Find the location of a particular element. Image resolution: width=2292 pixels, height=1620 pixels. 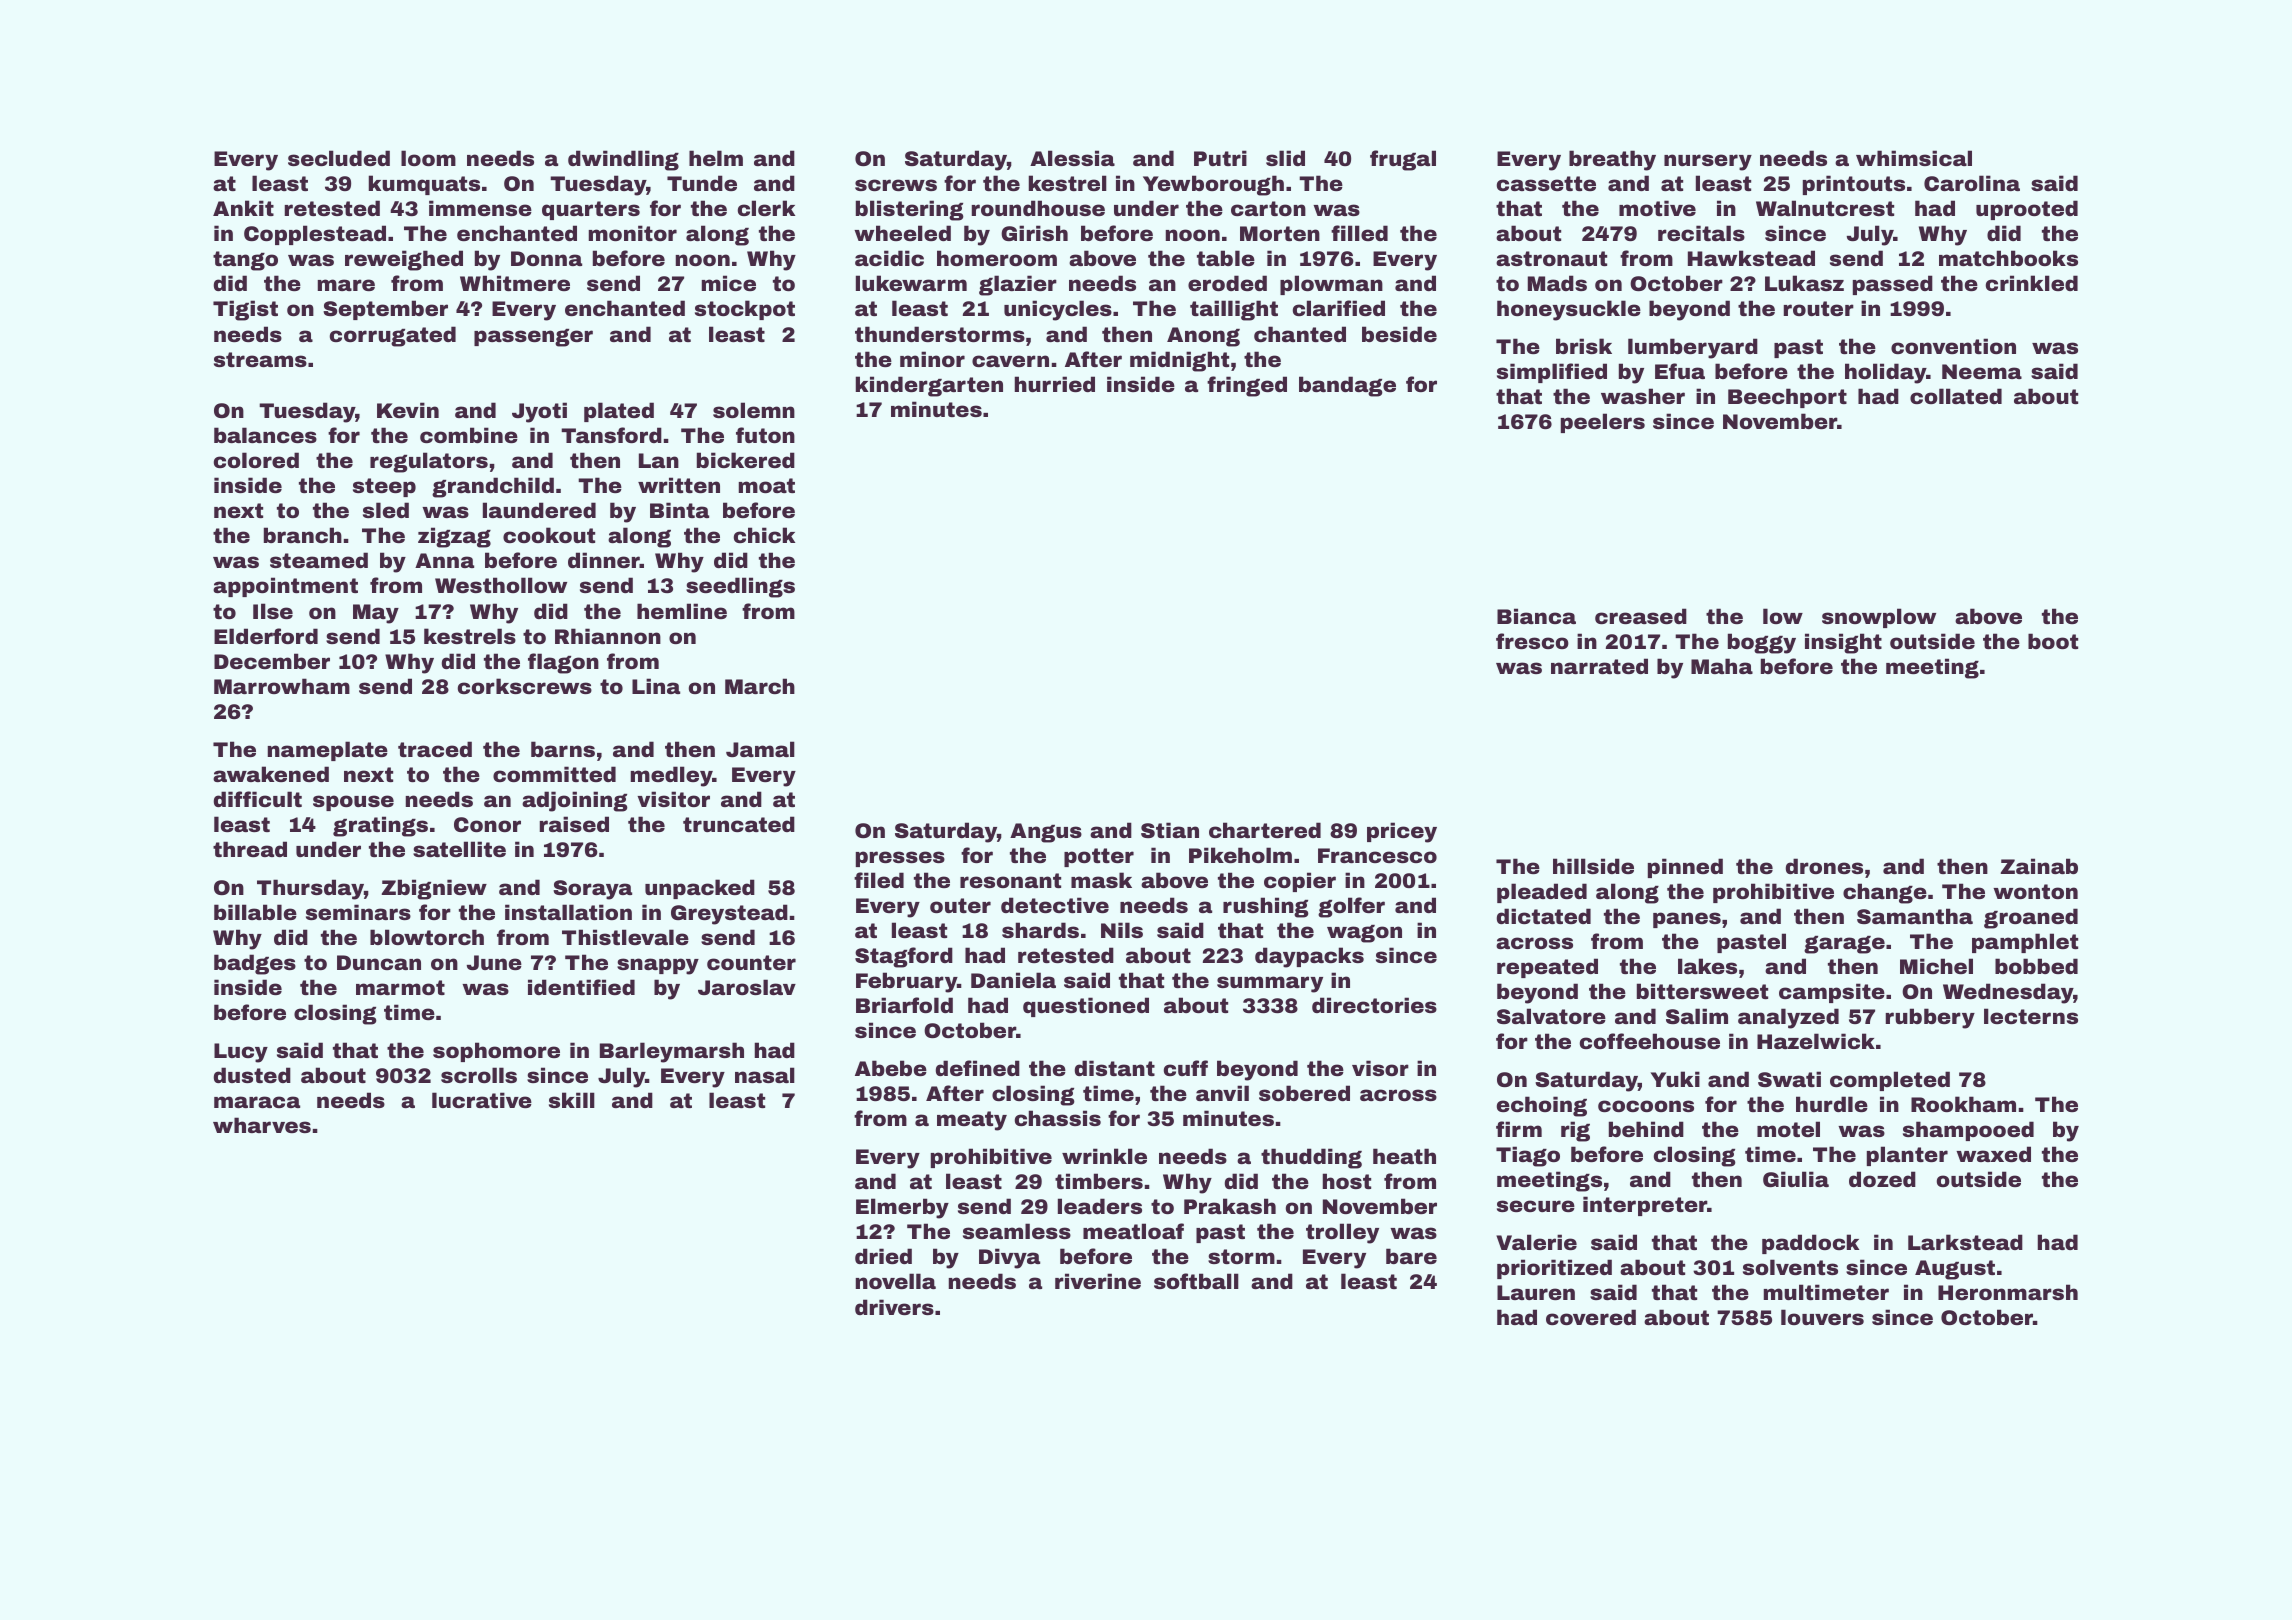

drivers is located at coordinates (894, 1307).
